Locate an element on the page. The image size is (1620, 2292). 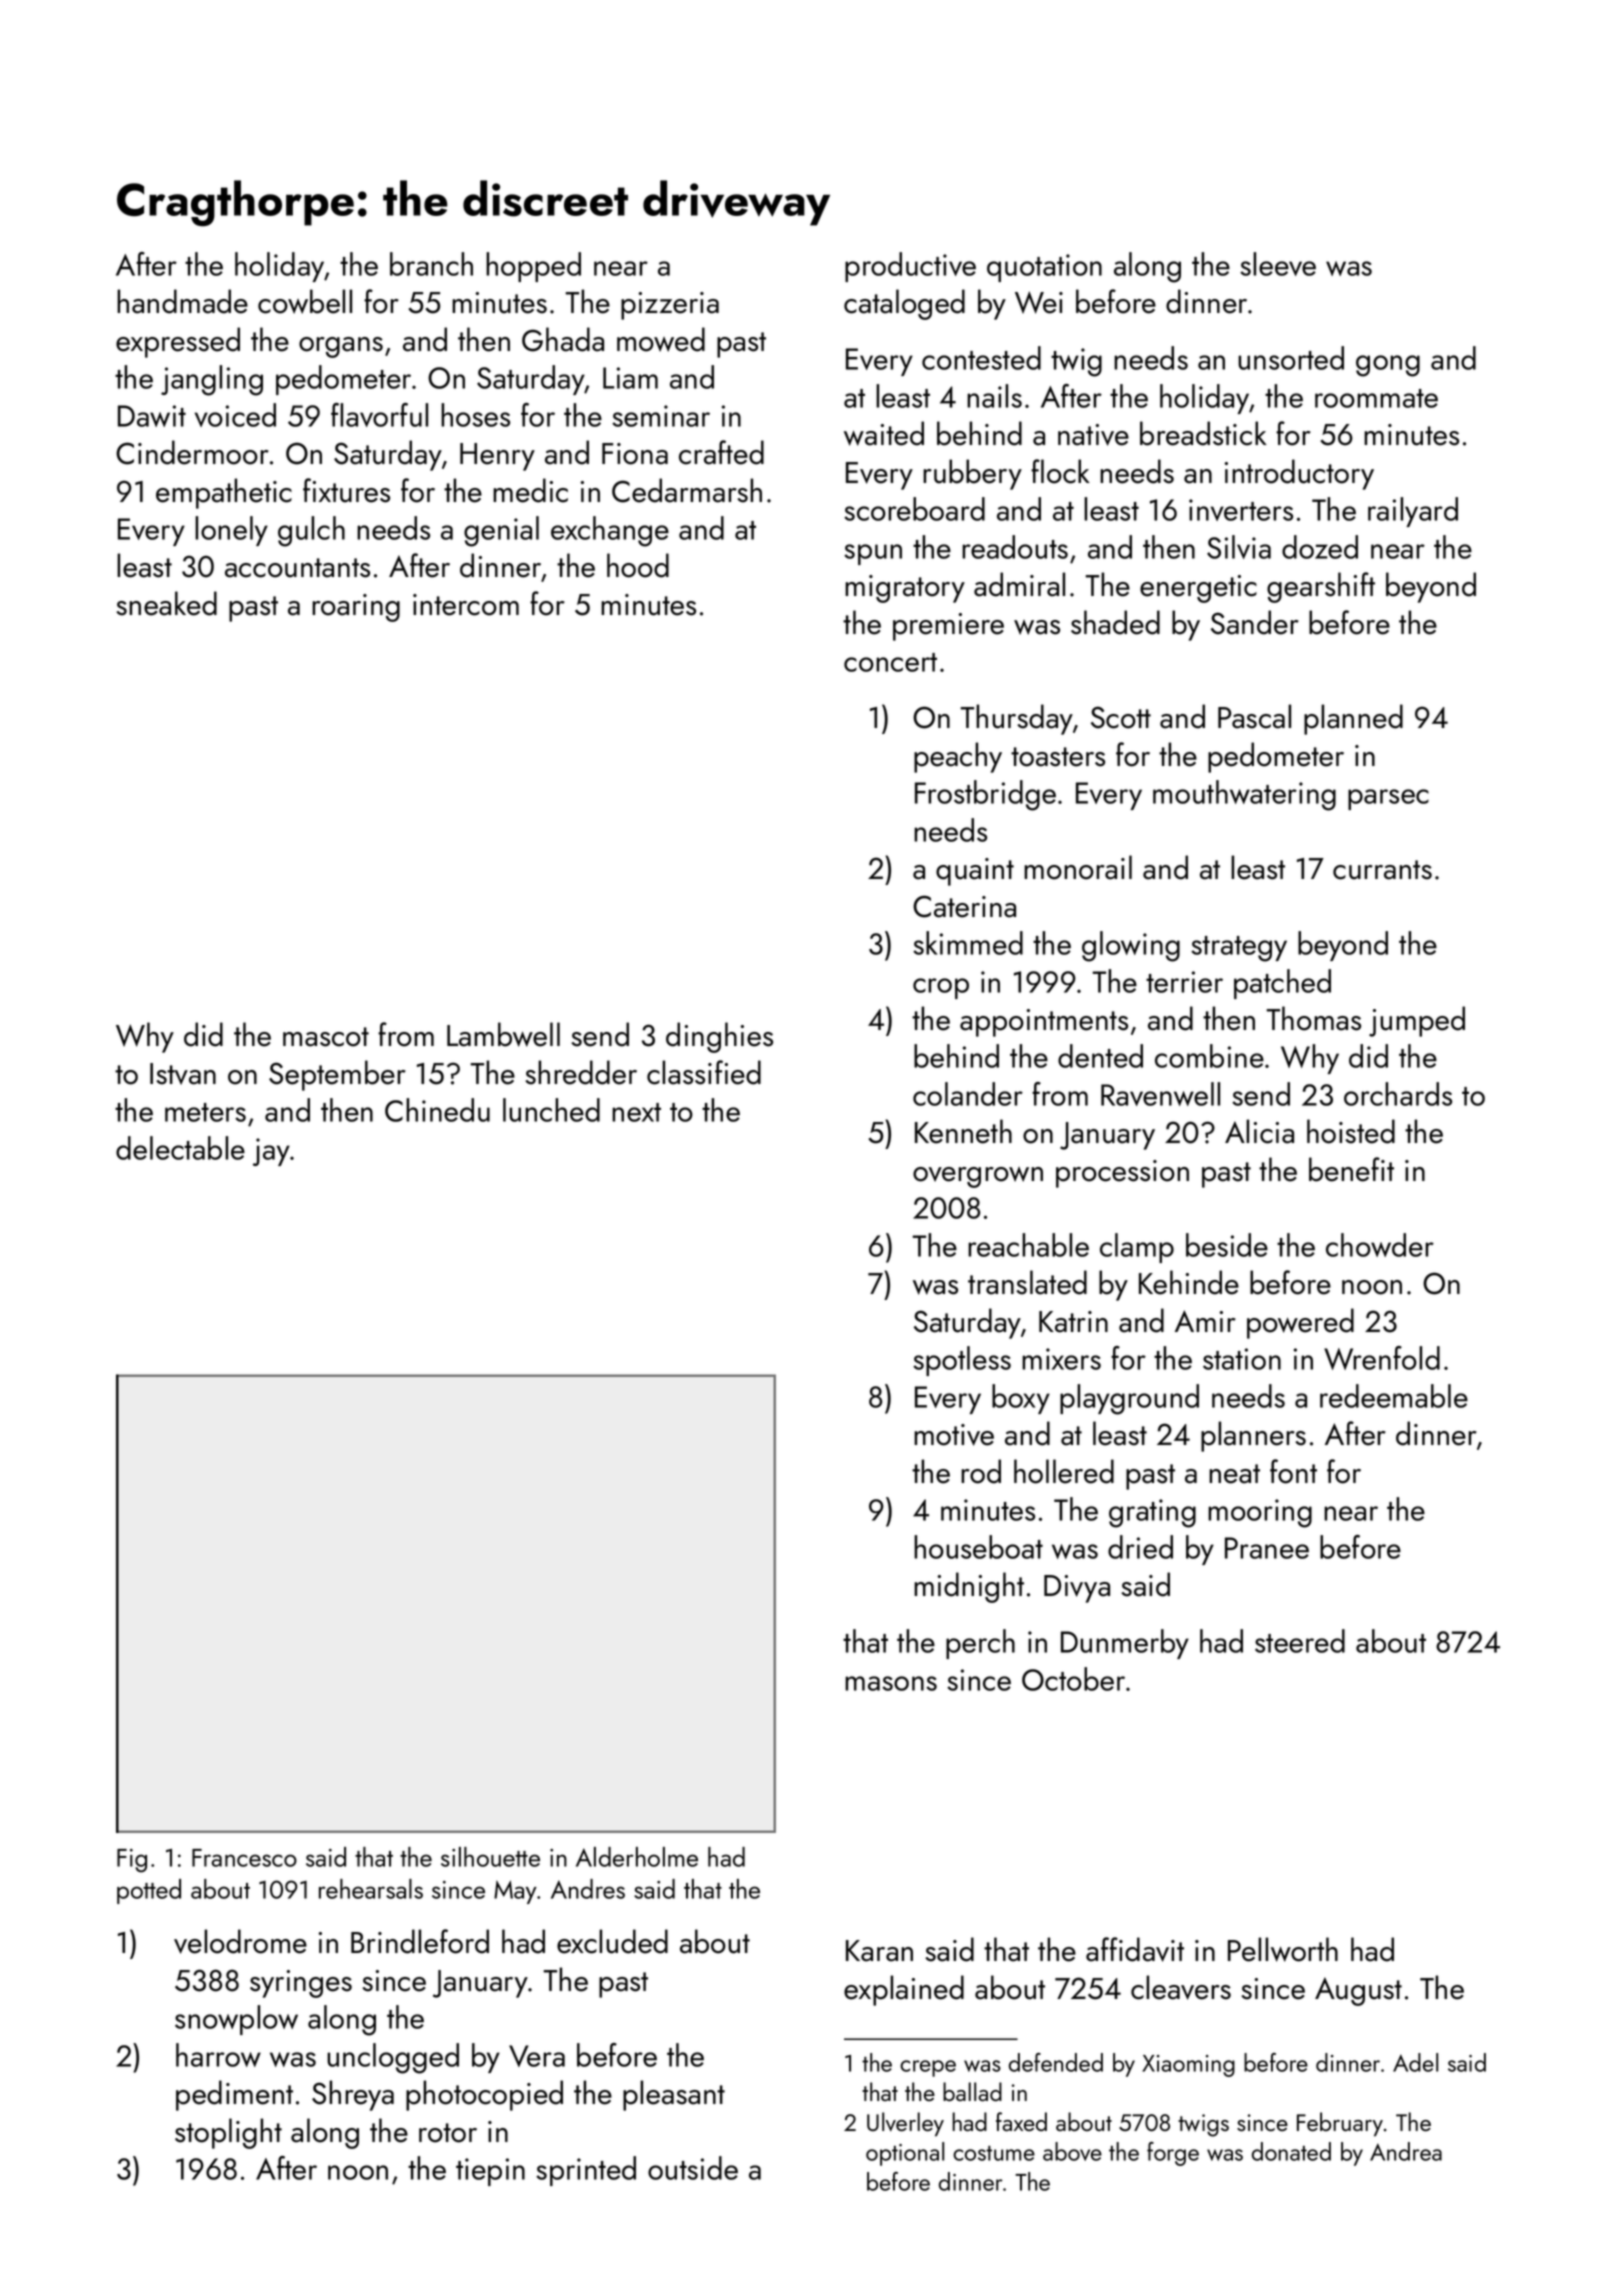
hollered is located at coordinates (1064, 1471).
